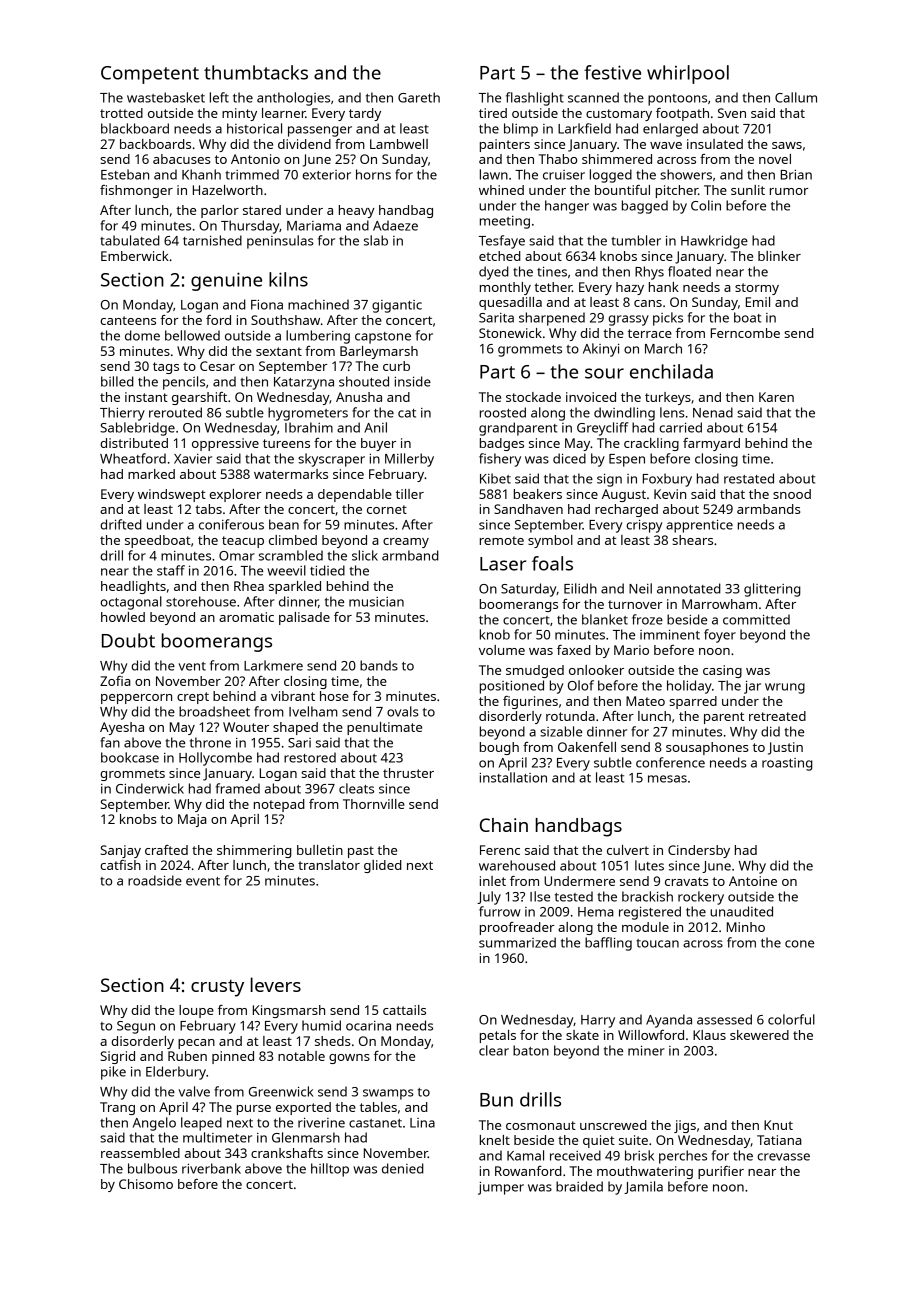 Image resolution: width=920 pixels, height=1307 pixels. What do you see at coordinates (235, 495) in the image?
I see `explorer` at bounding box center [235, 495].
